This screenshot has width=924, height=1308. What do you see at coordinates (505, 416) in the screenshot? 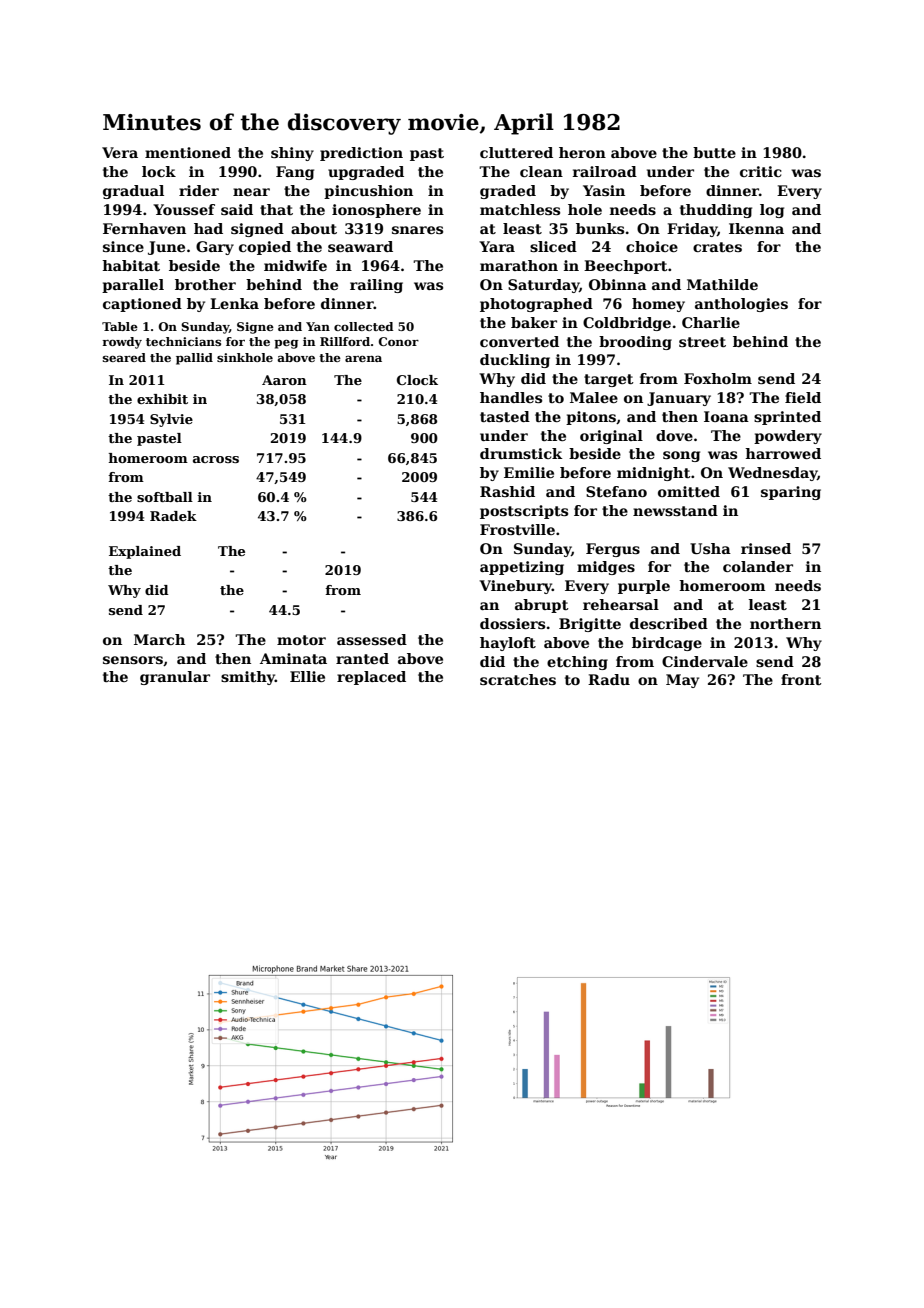
I see `tasted` at bounding box center [505, 416].
